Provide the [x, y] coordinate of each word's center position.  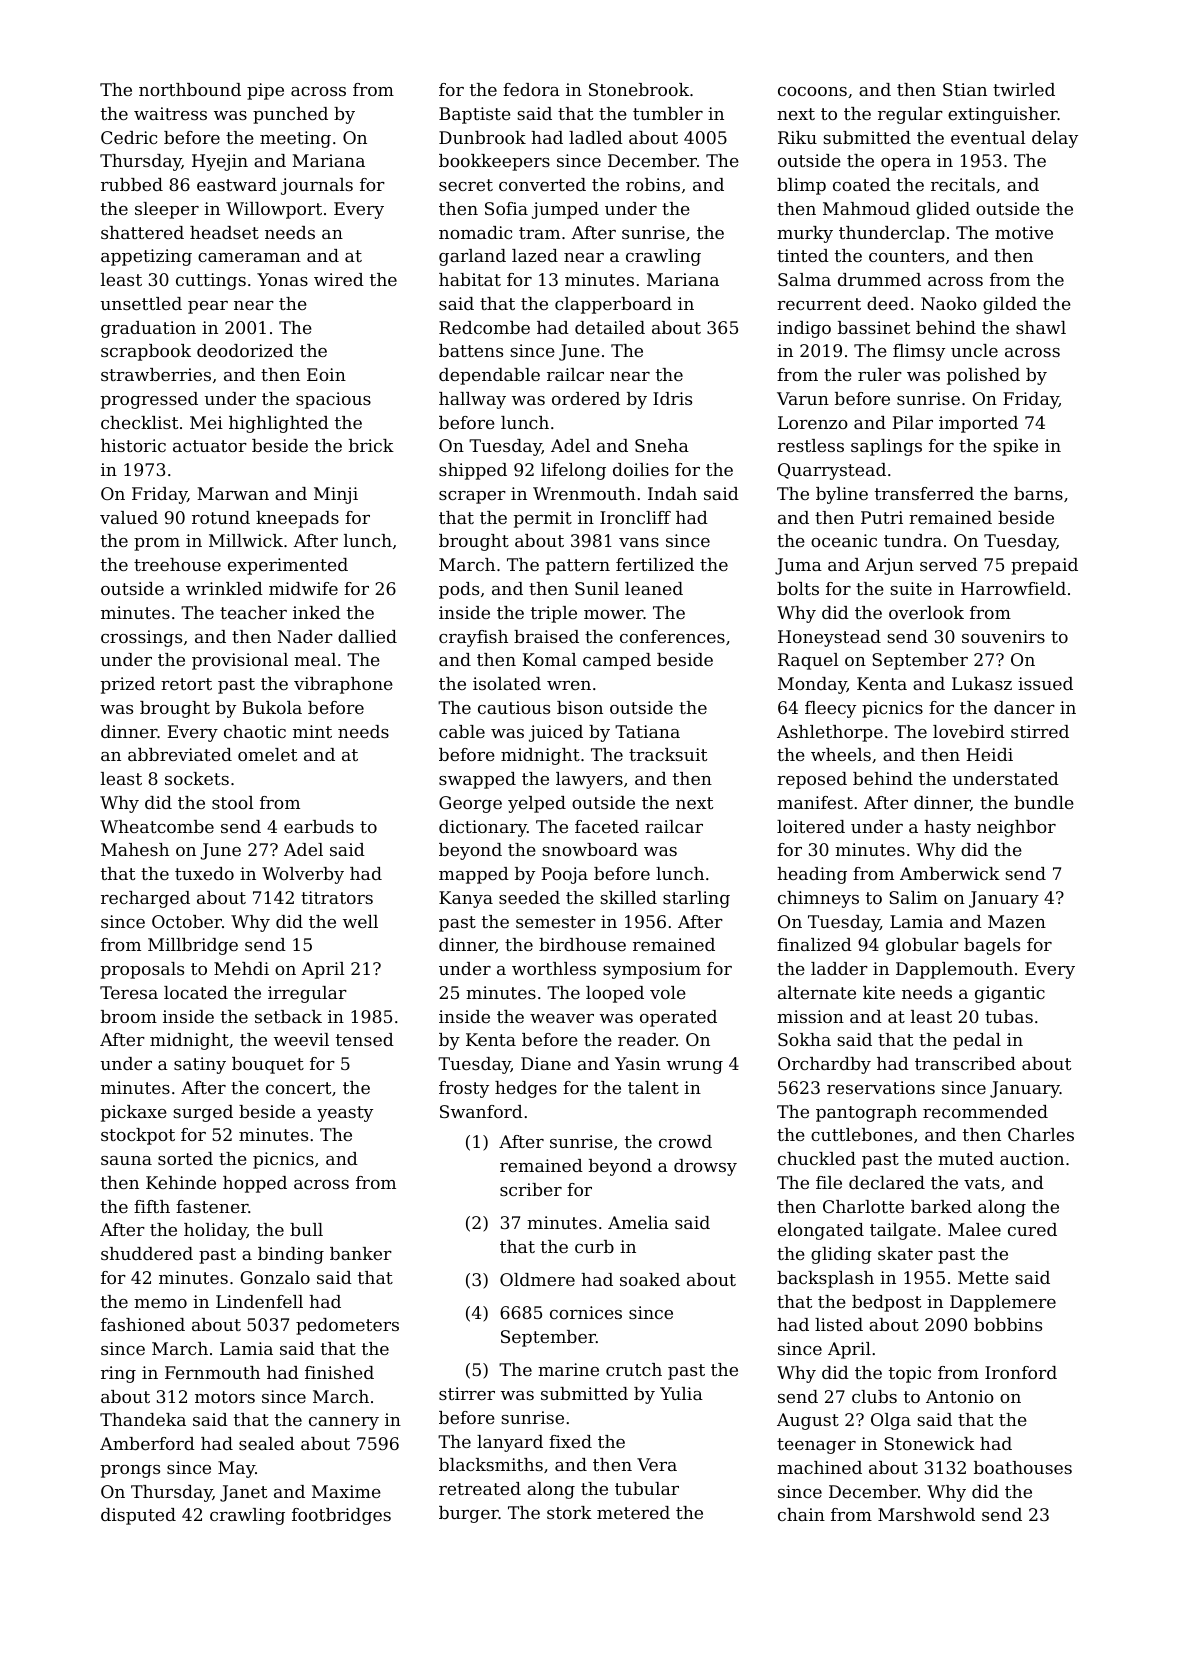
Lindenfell [259, 1301]
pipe [265, 91]
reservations [881, 1087]
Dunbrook [482, 137]
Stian [965, 89]
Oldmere [537, 1279]
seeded [529, 897]
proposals [142, 970]
